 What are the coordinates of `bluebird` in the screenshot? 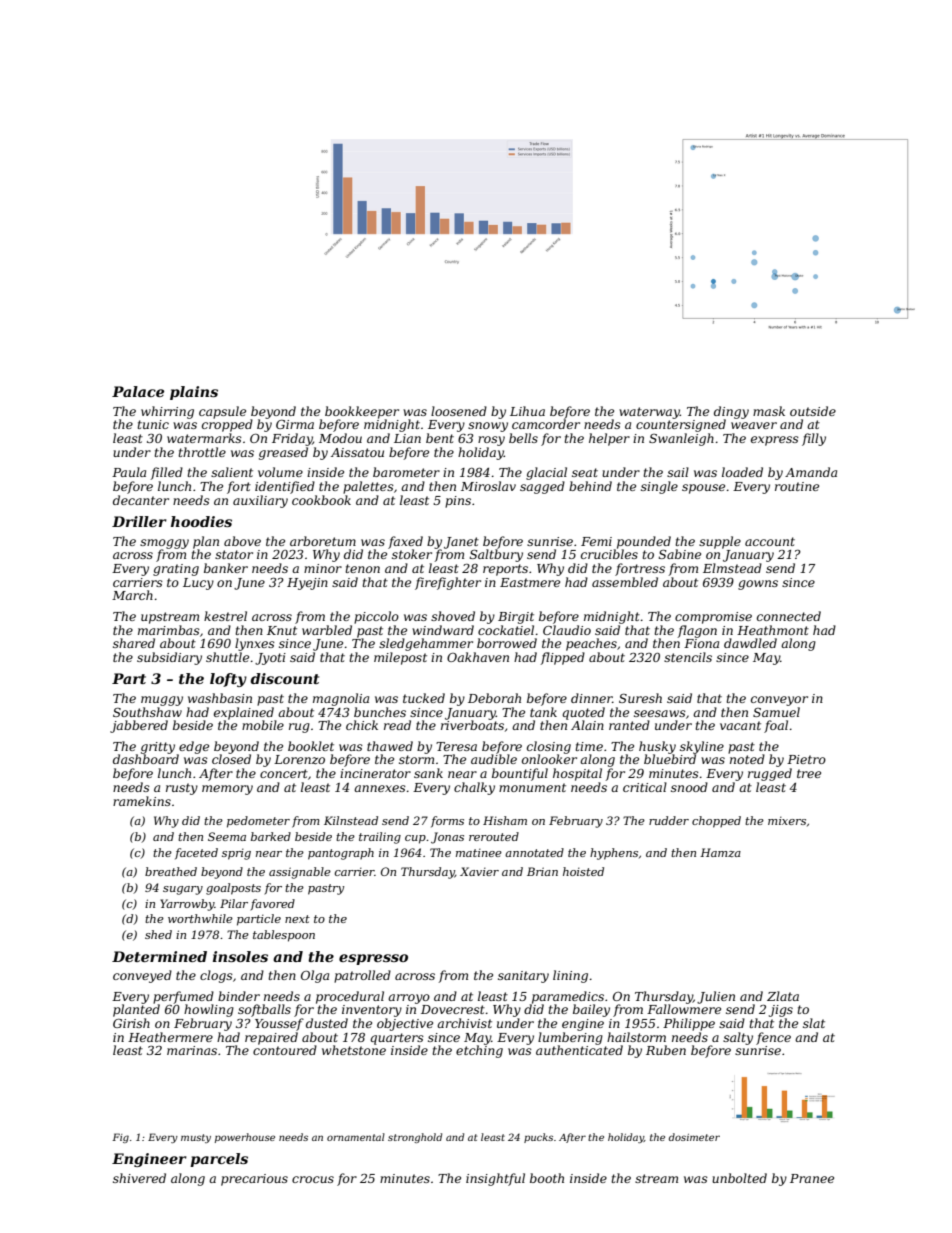 It's located at (670, 759).
